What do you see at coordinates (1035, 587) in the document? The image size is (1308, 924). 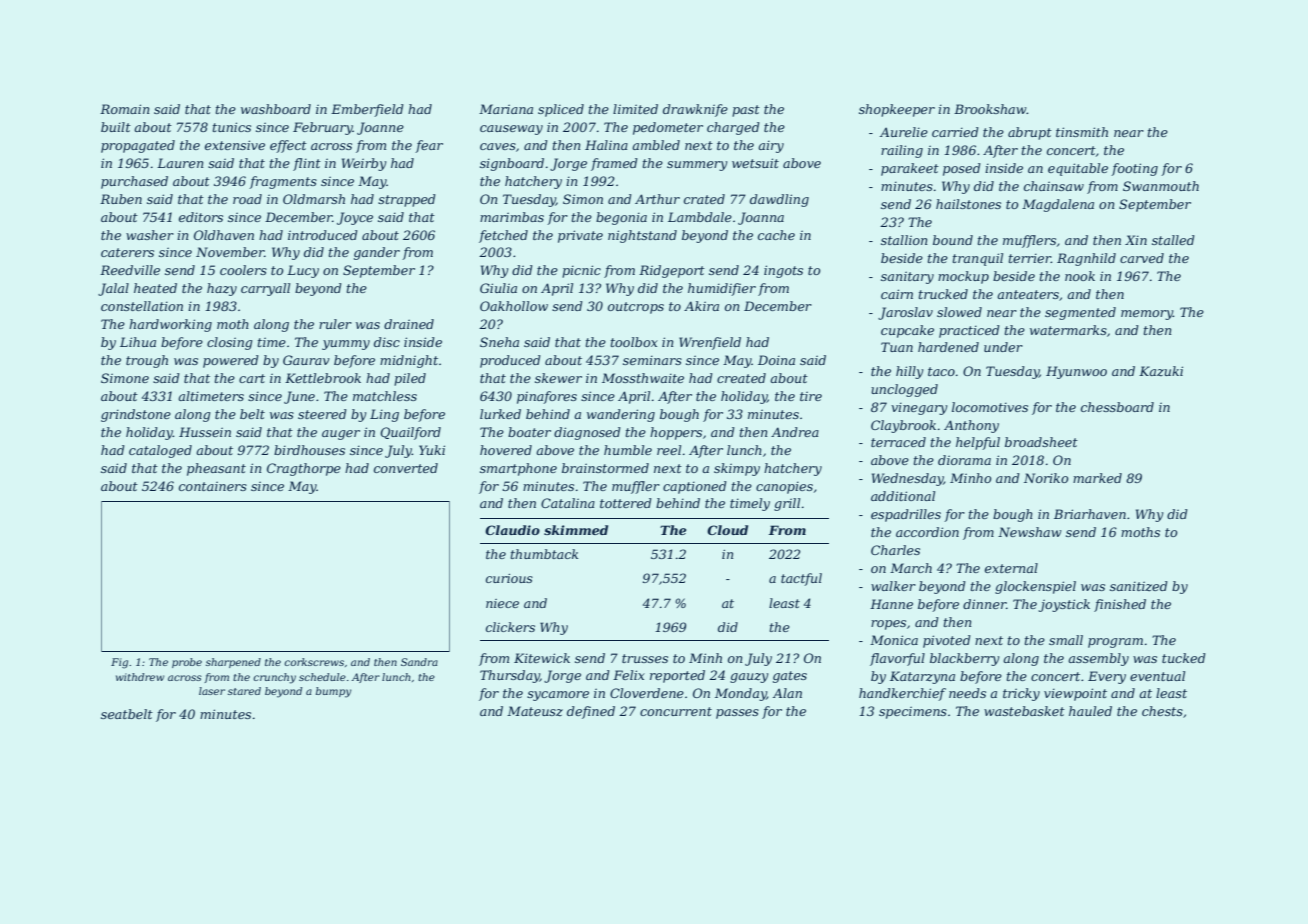 I see `glockenspiel` at bounding box center [1035, 587].
